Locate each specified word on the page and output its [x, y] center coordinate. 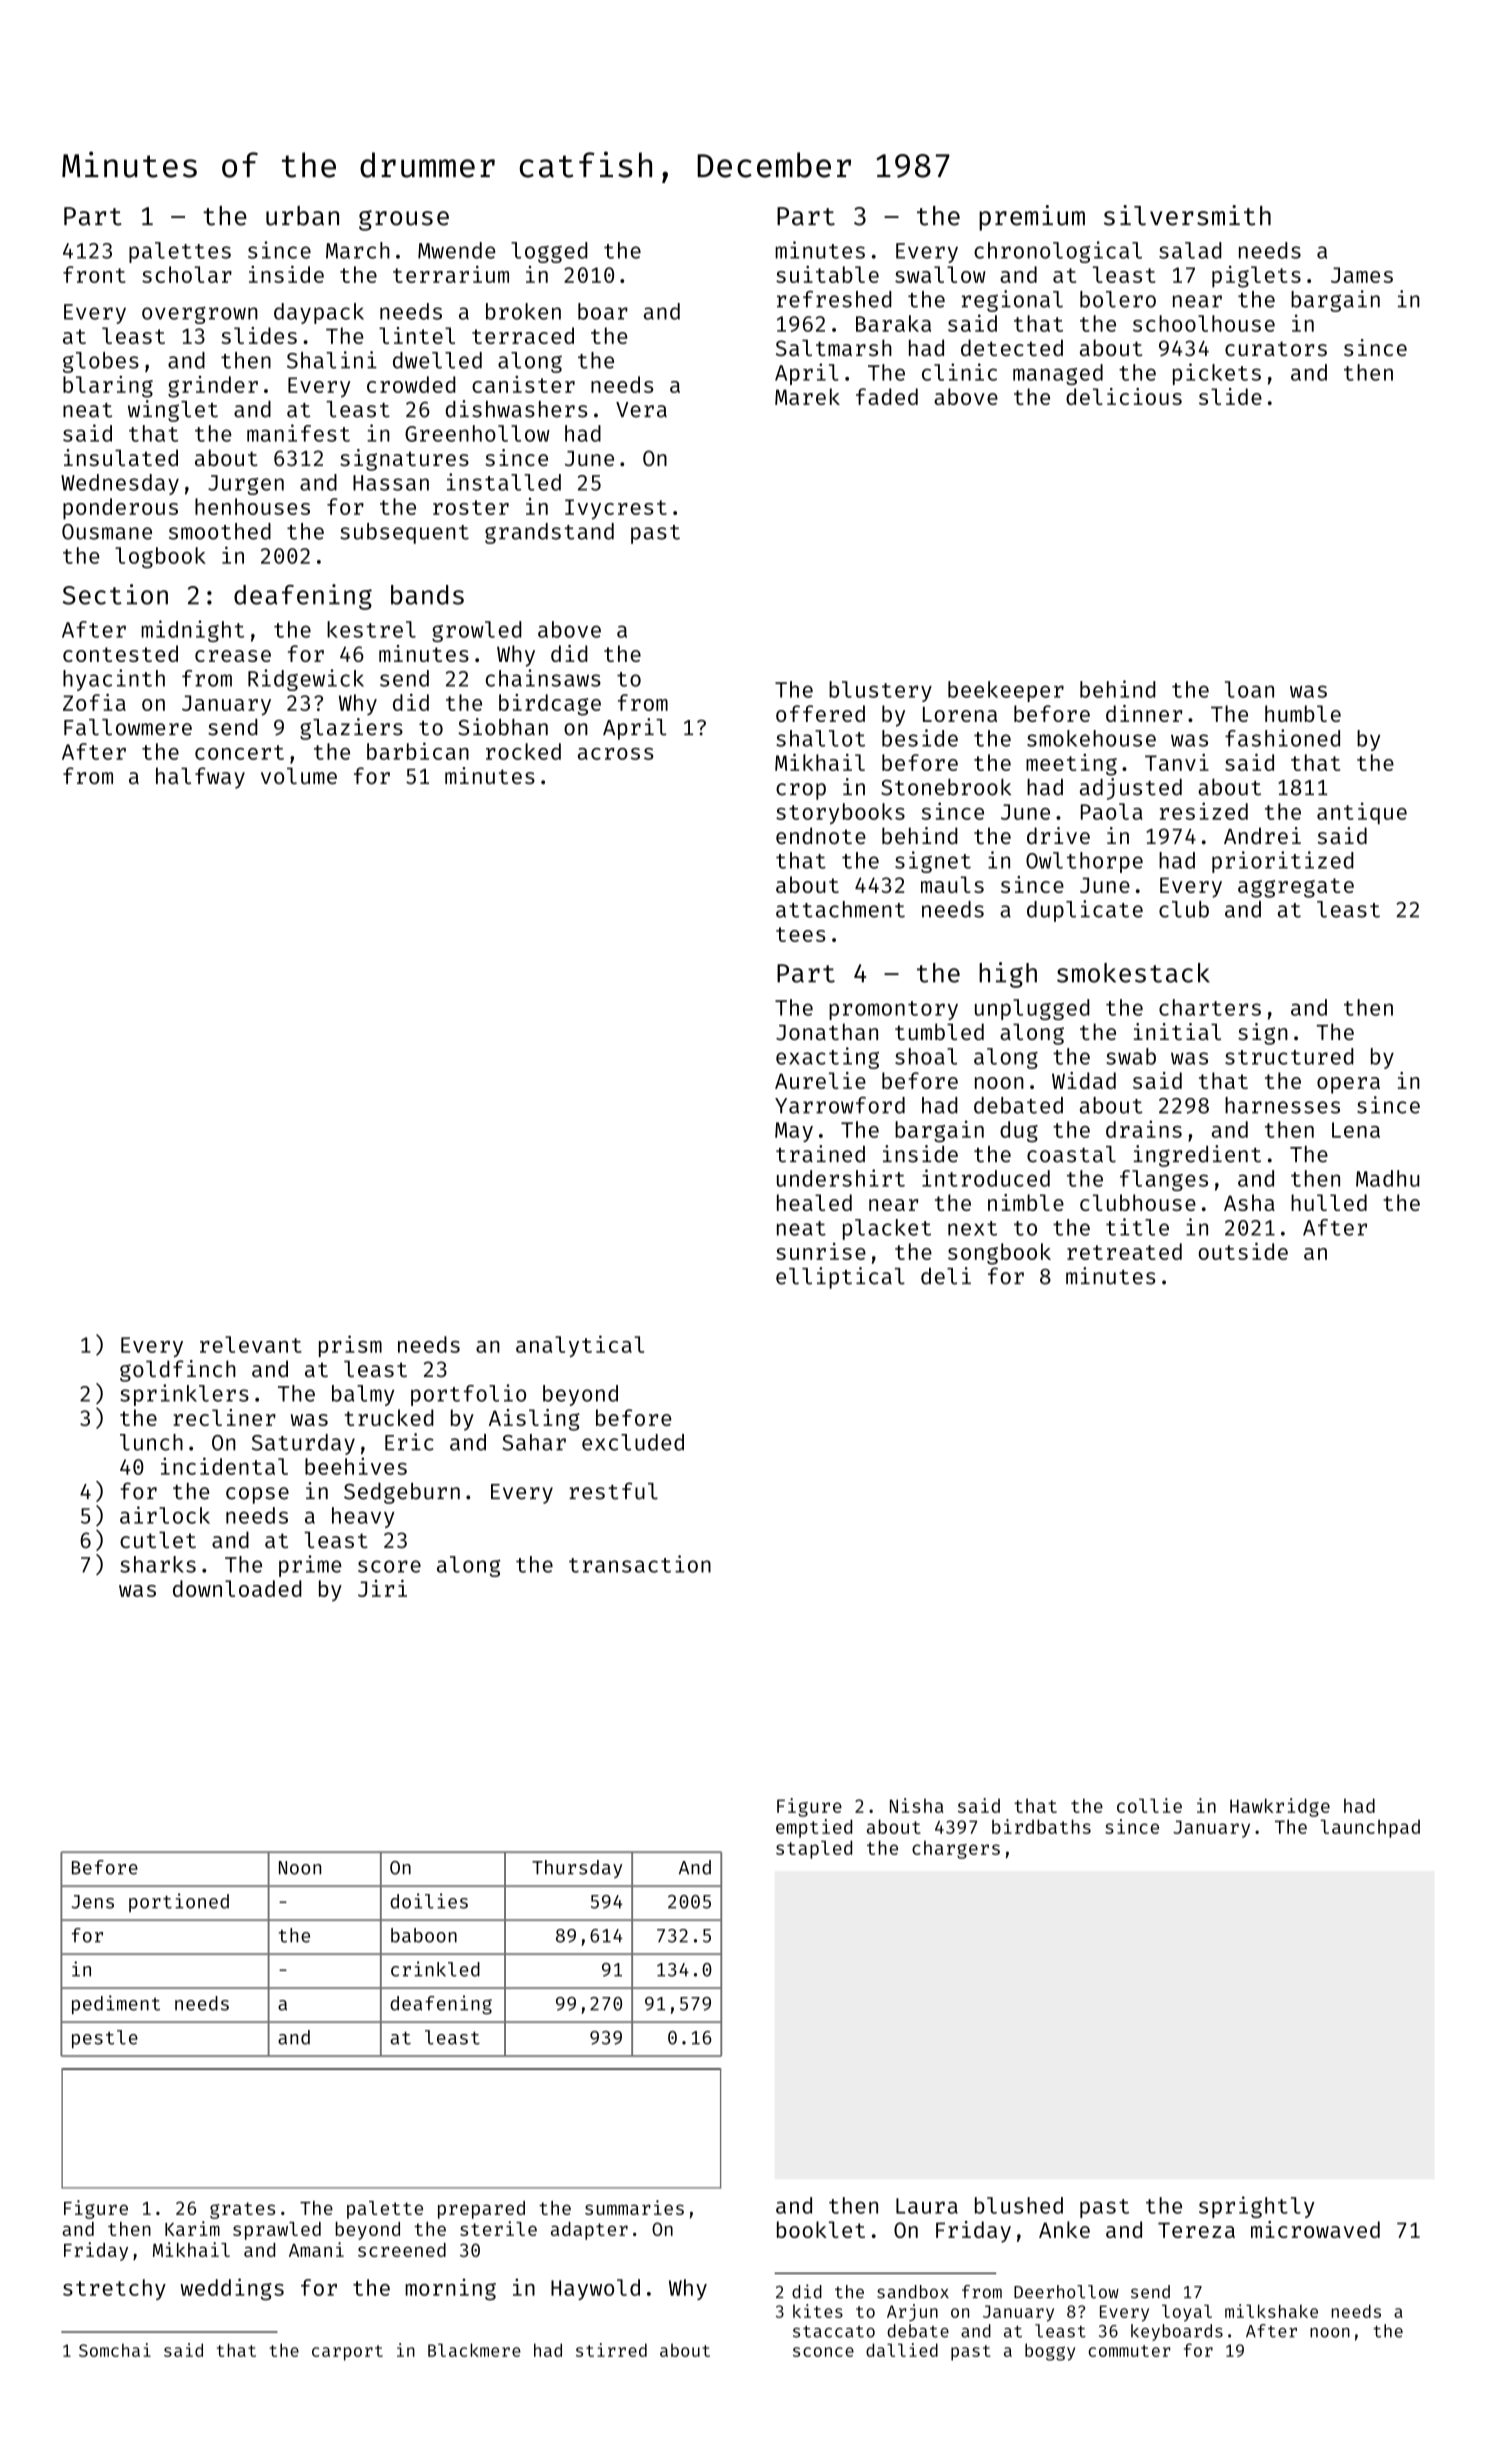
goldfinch [178, 1371]
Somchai [115, 2350]
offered [820, 713]
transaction [640, 1564]
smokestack [1133, 973]
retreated [1124, 1251]
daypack [319, 313]
